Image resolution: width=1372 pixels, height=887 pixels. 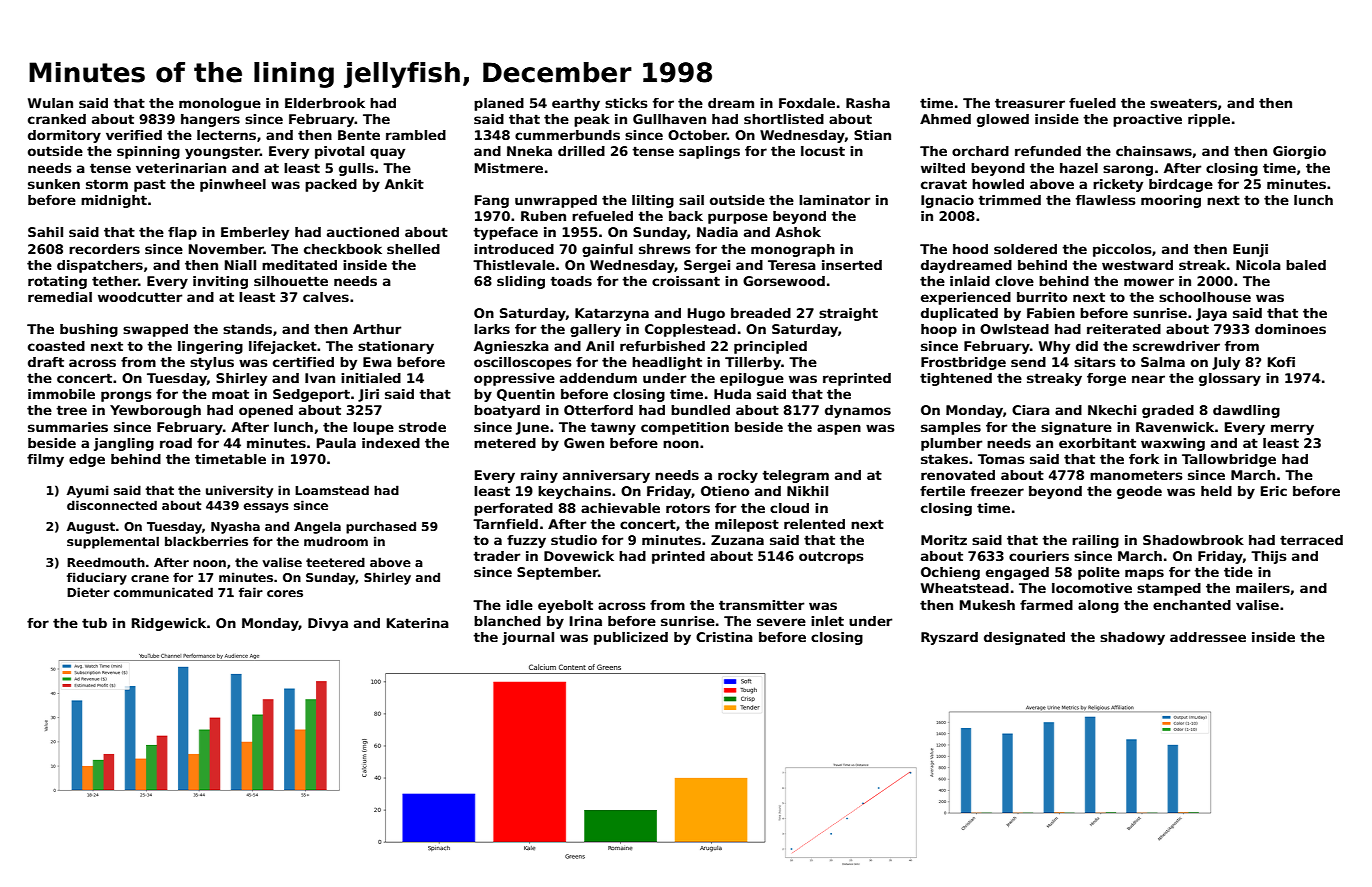 What do you see at coordinates (690, 330) in the screenshot?
I see `Copplestead` at bounding box center [690, 330].
